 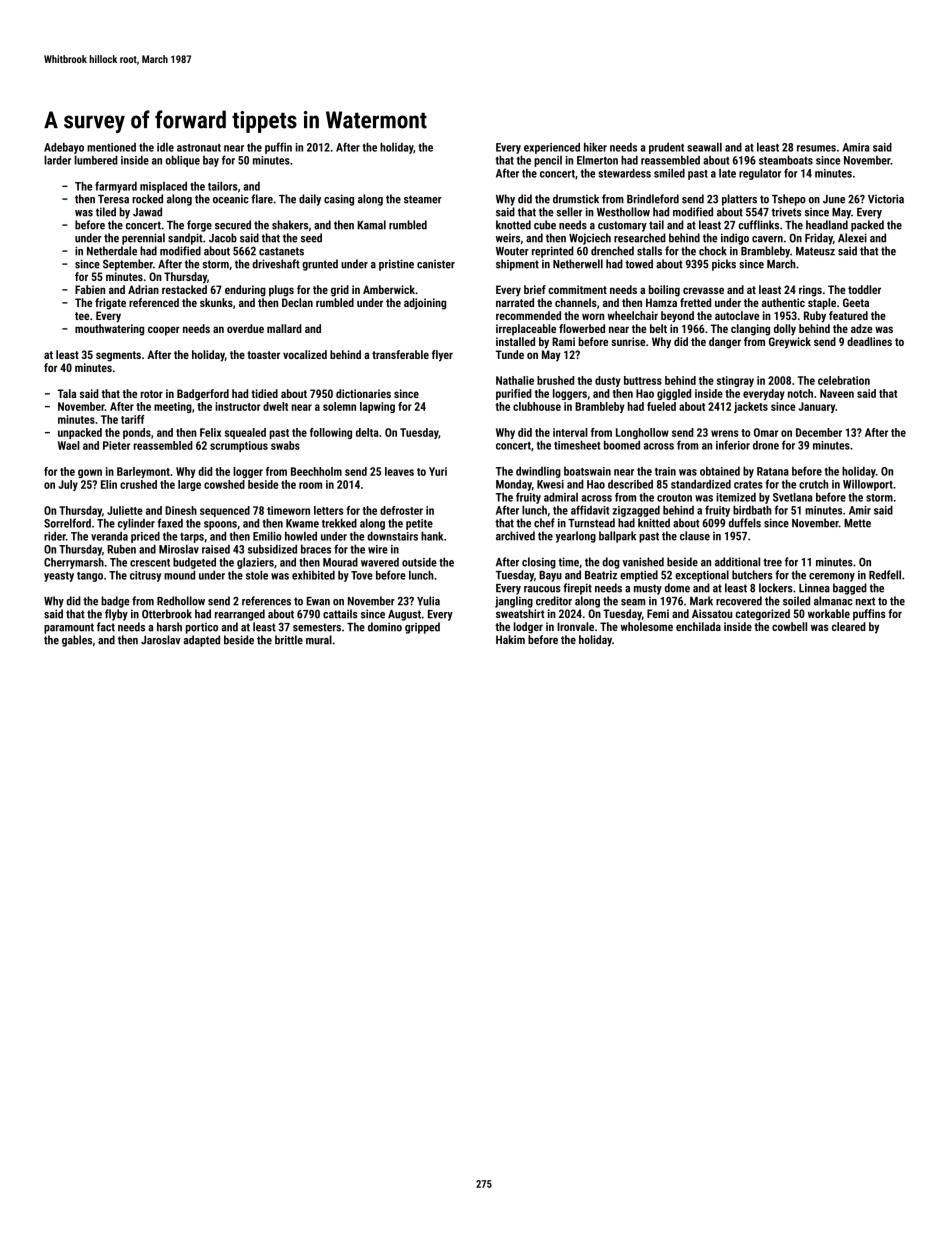 What do you see at coordinates (389, 289) in the page?
I see `Amberwick` at bounding box center [389, 289].
